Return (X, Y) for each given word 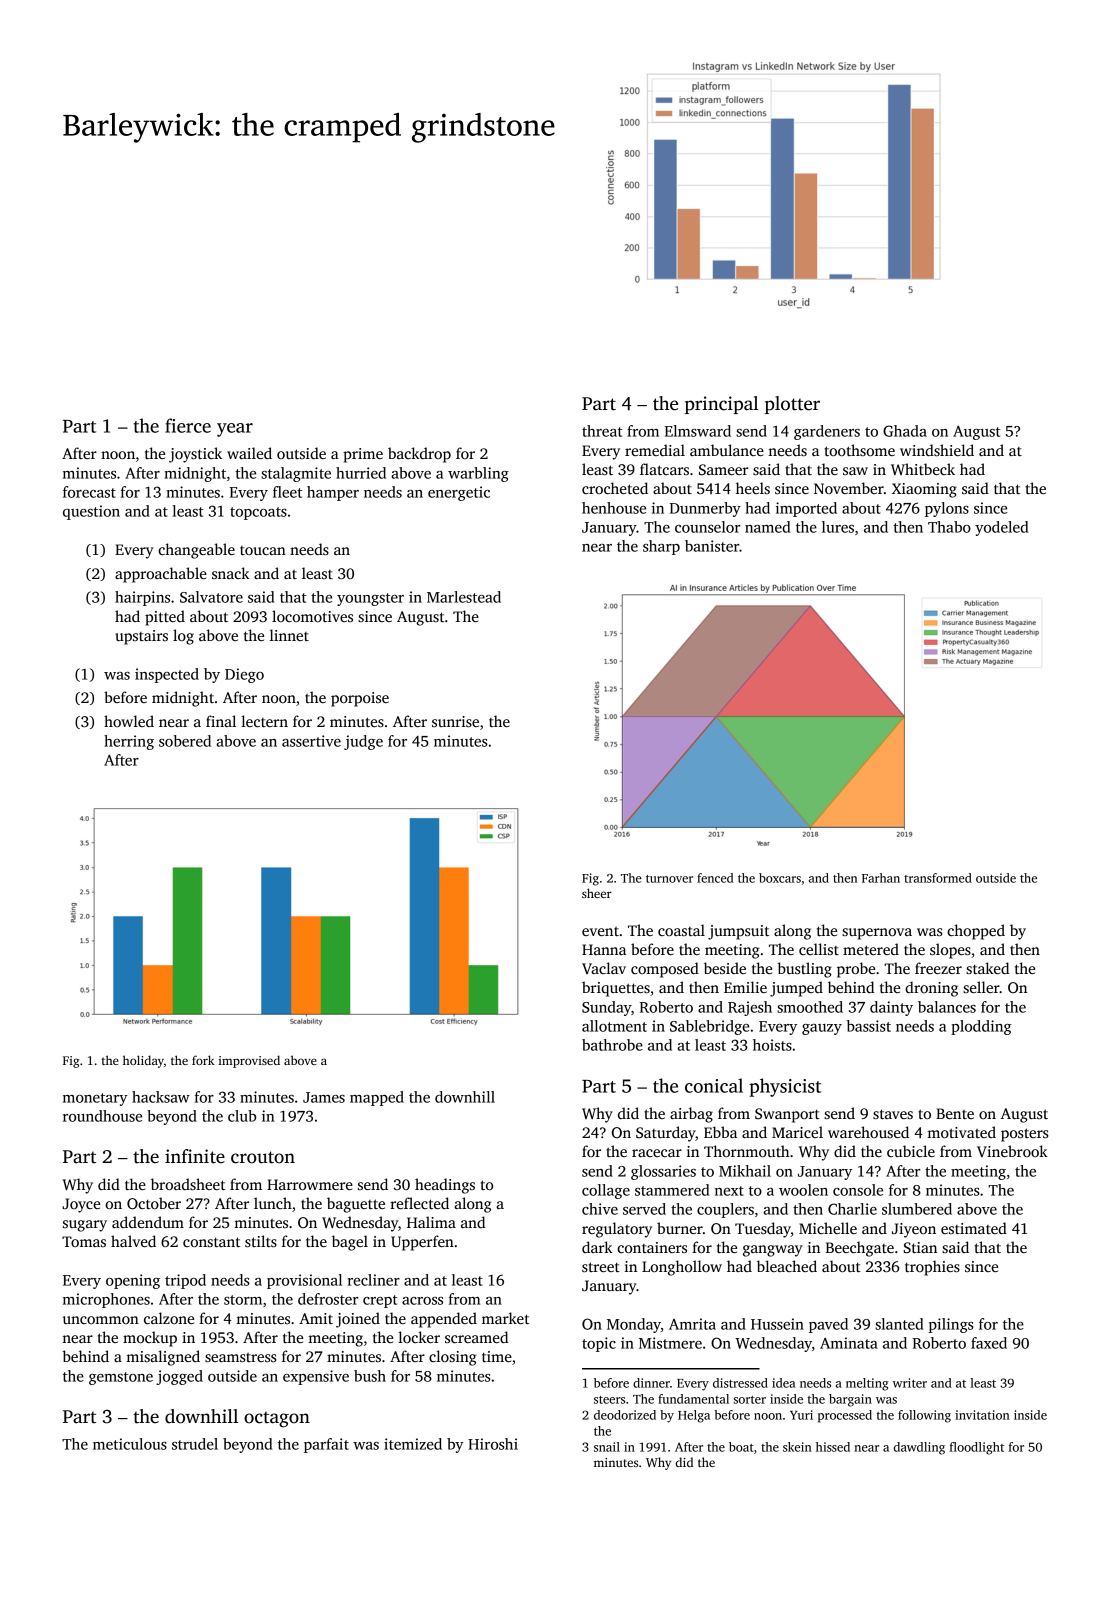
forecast (89, 492)
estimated (974, 1228)
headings (445, 1186)
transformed (938, 878)
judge (363, 742)
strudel (195, 1444)
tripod (185, 1281)
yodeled (1001, 528)
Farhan (881, 878)
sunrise (455, 721)
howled (129, 721)
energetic (459, 493)
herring (129, 742)
